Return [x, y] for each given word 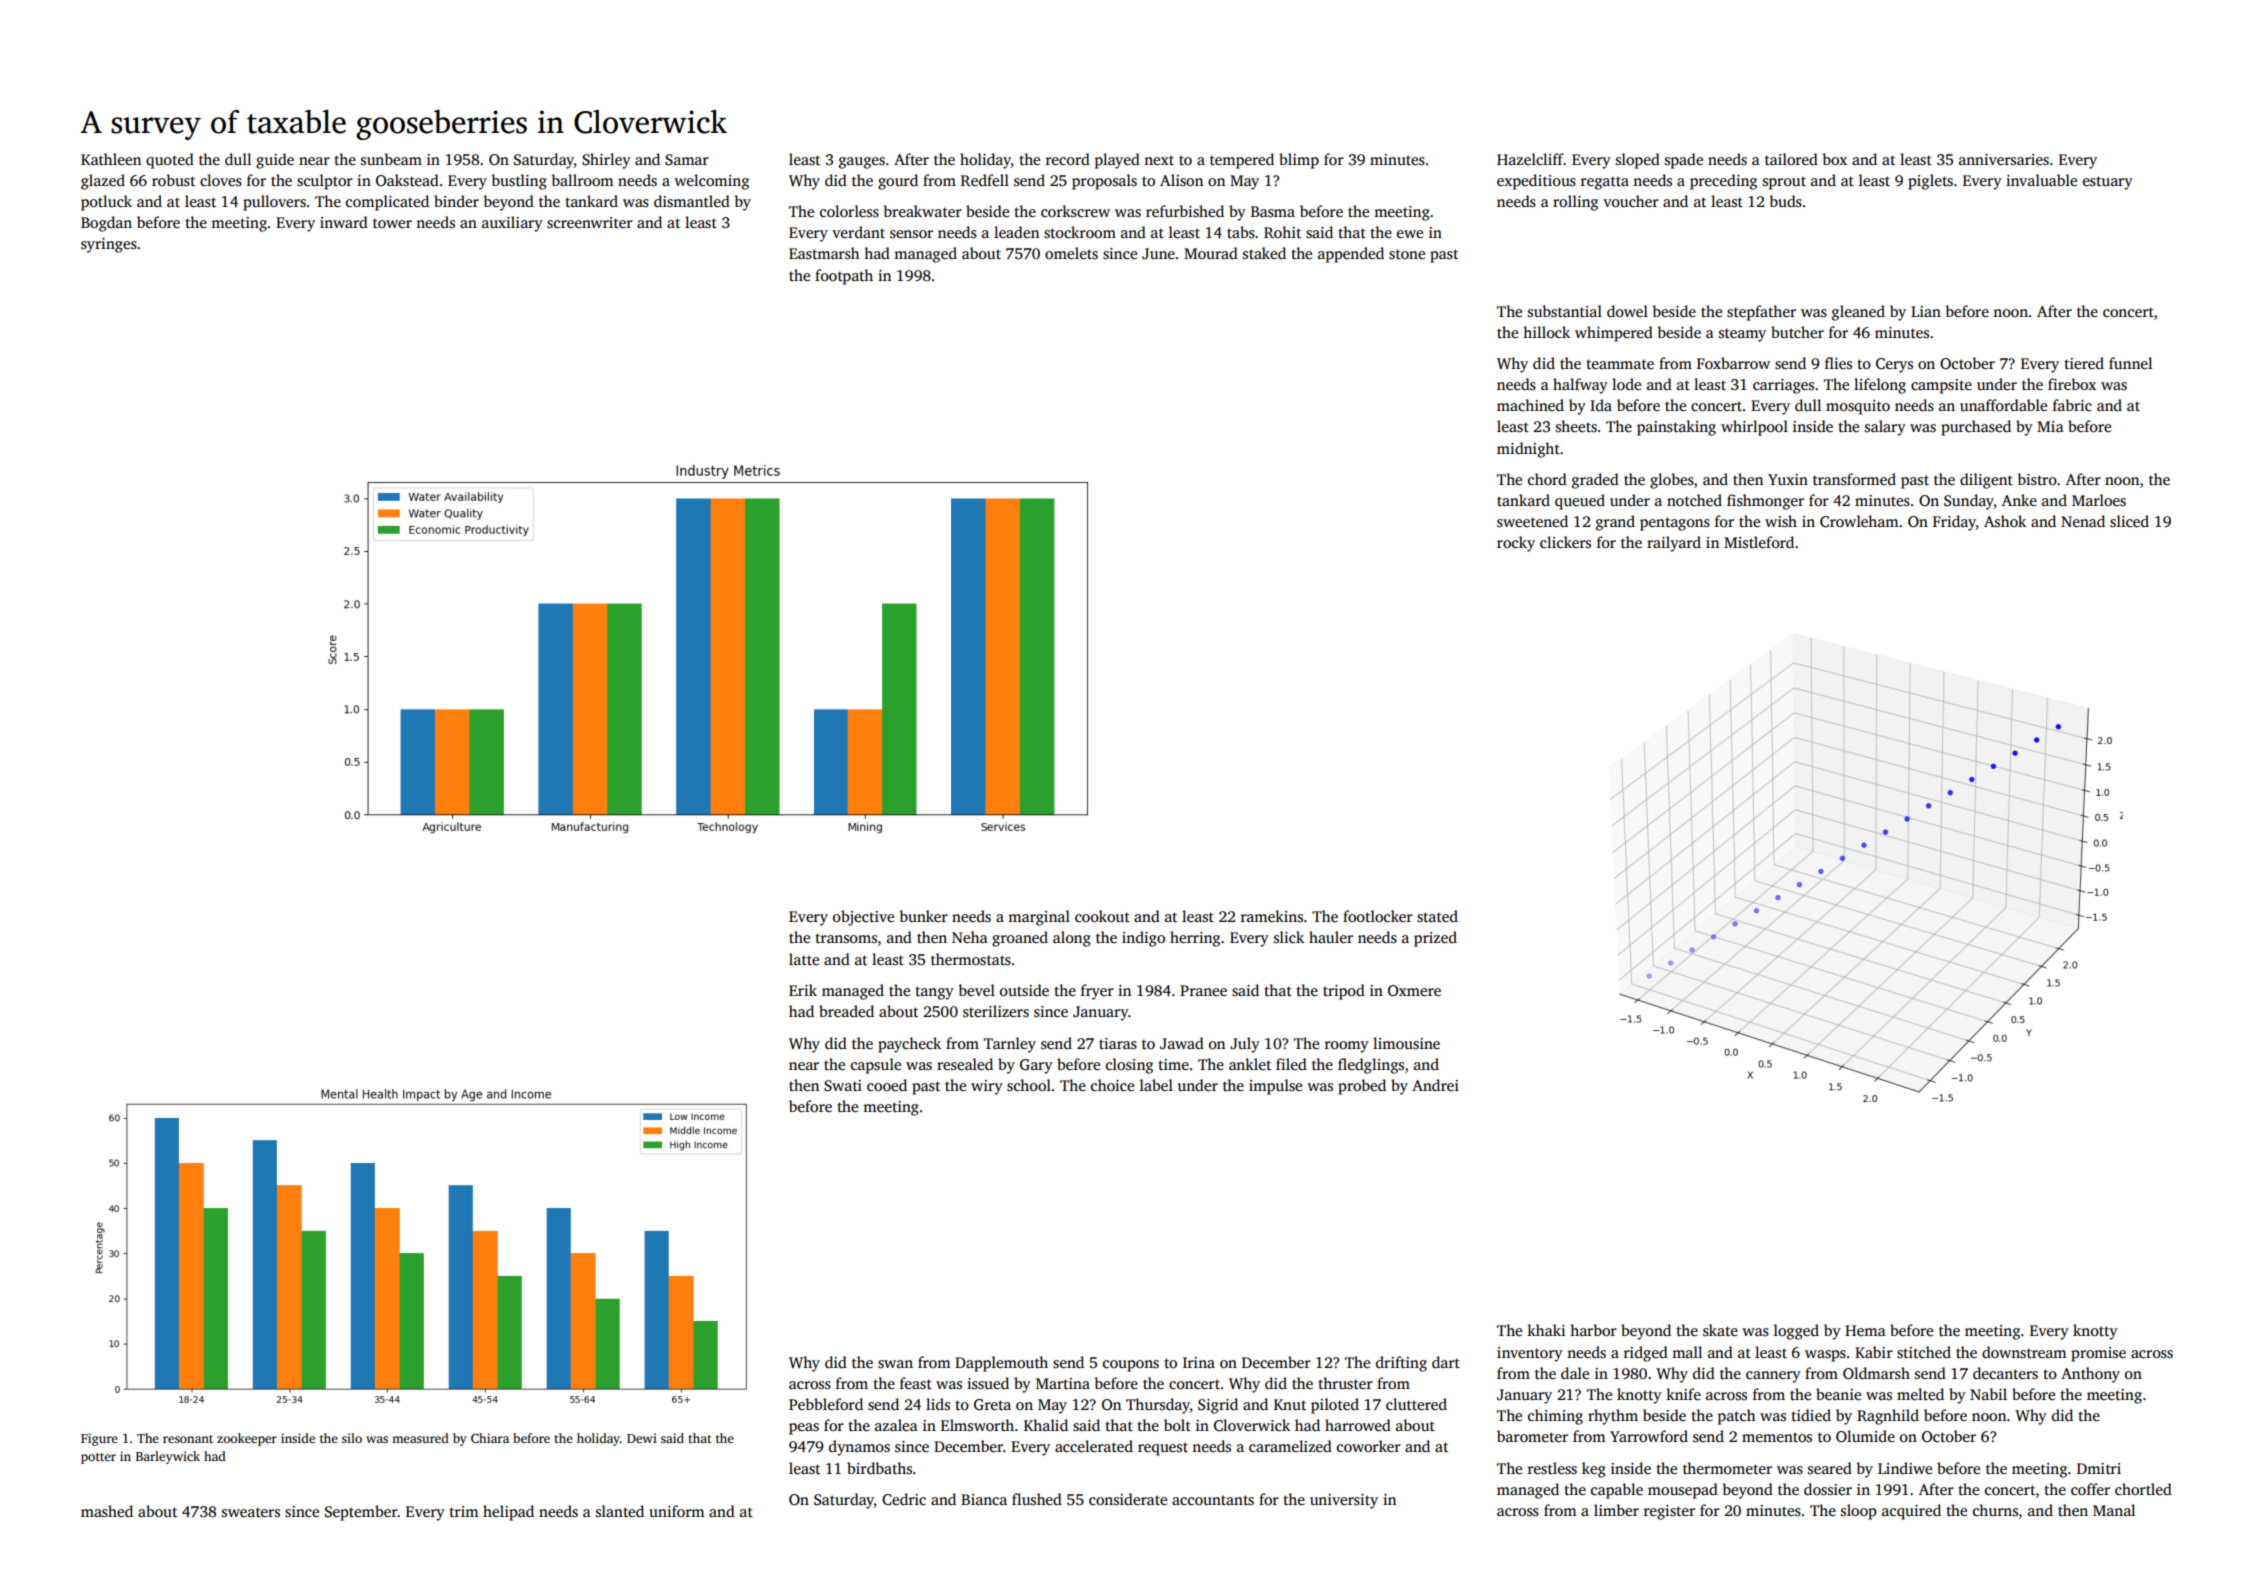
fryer [1097, 992]
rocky [1516, 544]
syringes [109, 245]
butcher [1797, 332]
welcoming [711, 182]
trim [463, 1511]
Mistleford [1759, 542]
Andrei [1435, 1085]
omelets [1071, 253]
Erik [803, 990]
